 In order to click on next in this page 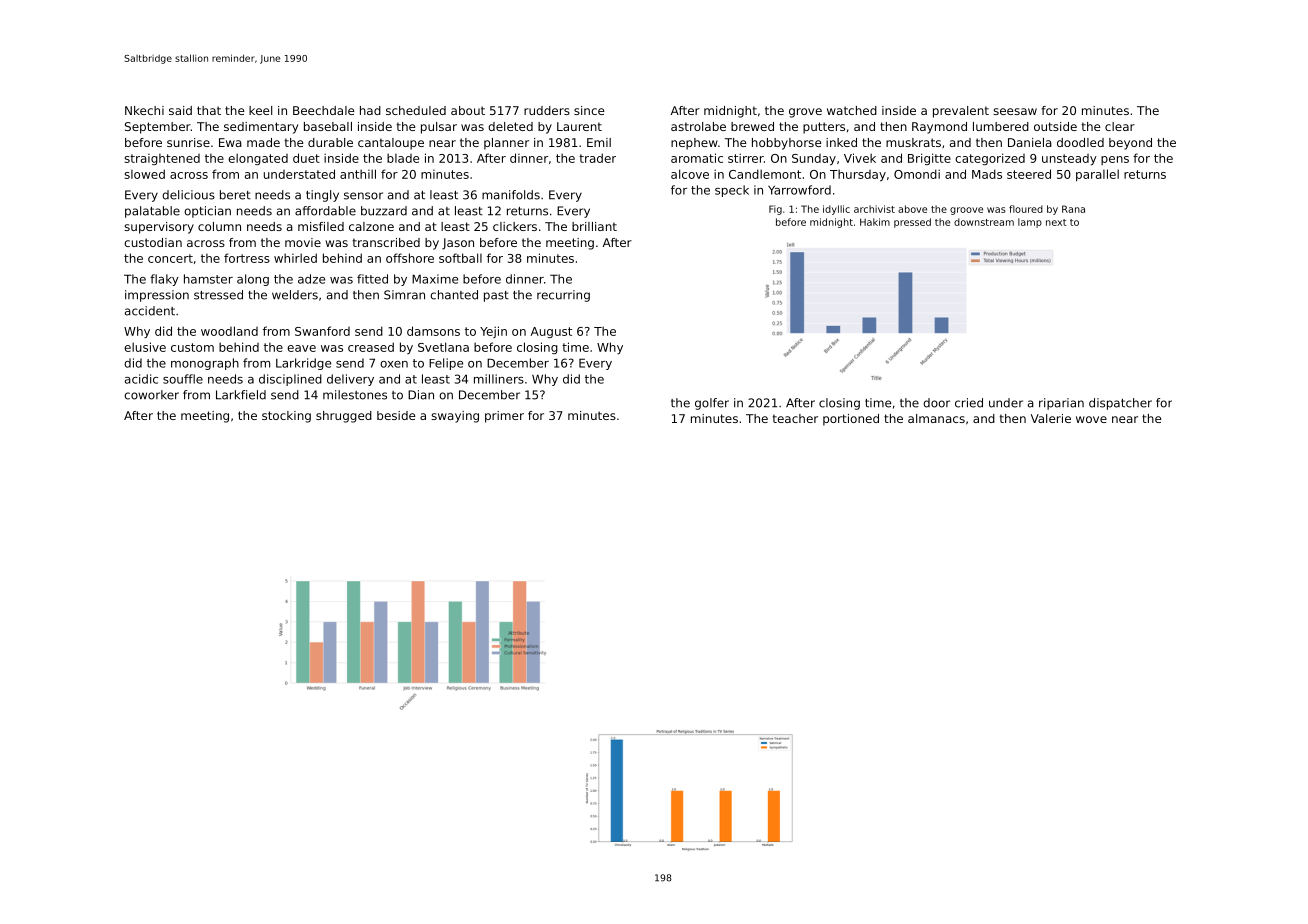, I will do `click(1056, 222)`.
